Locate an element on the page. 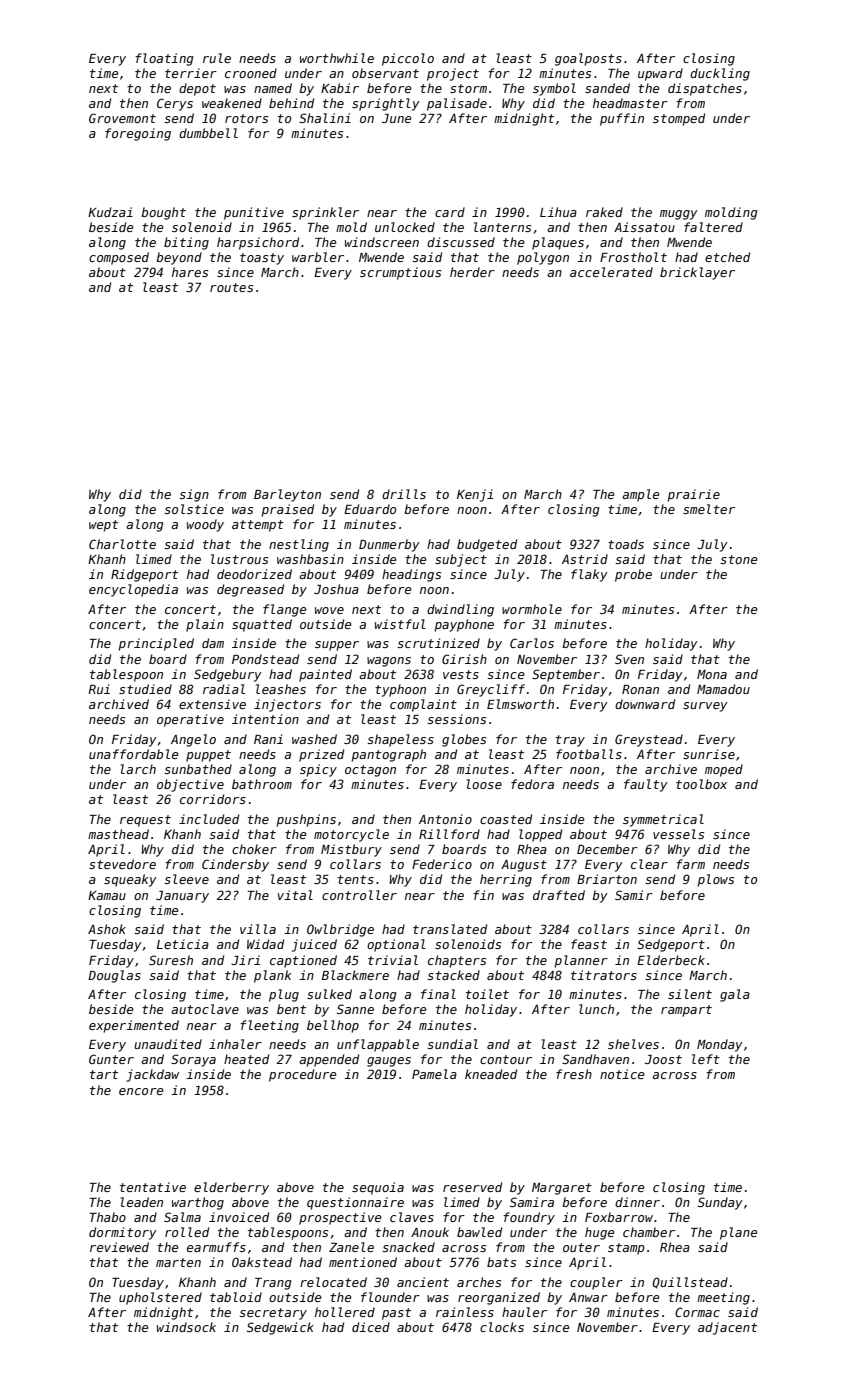  tart is located at coordinates (104, 1074).
